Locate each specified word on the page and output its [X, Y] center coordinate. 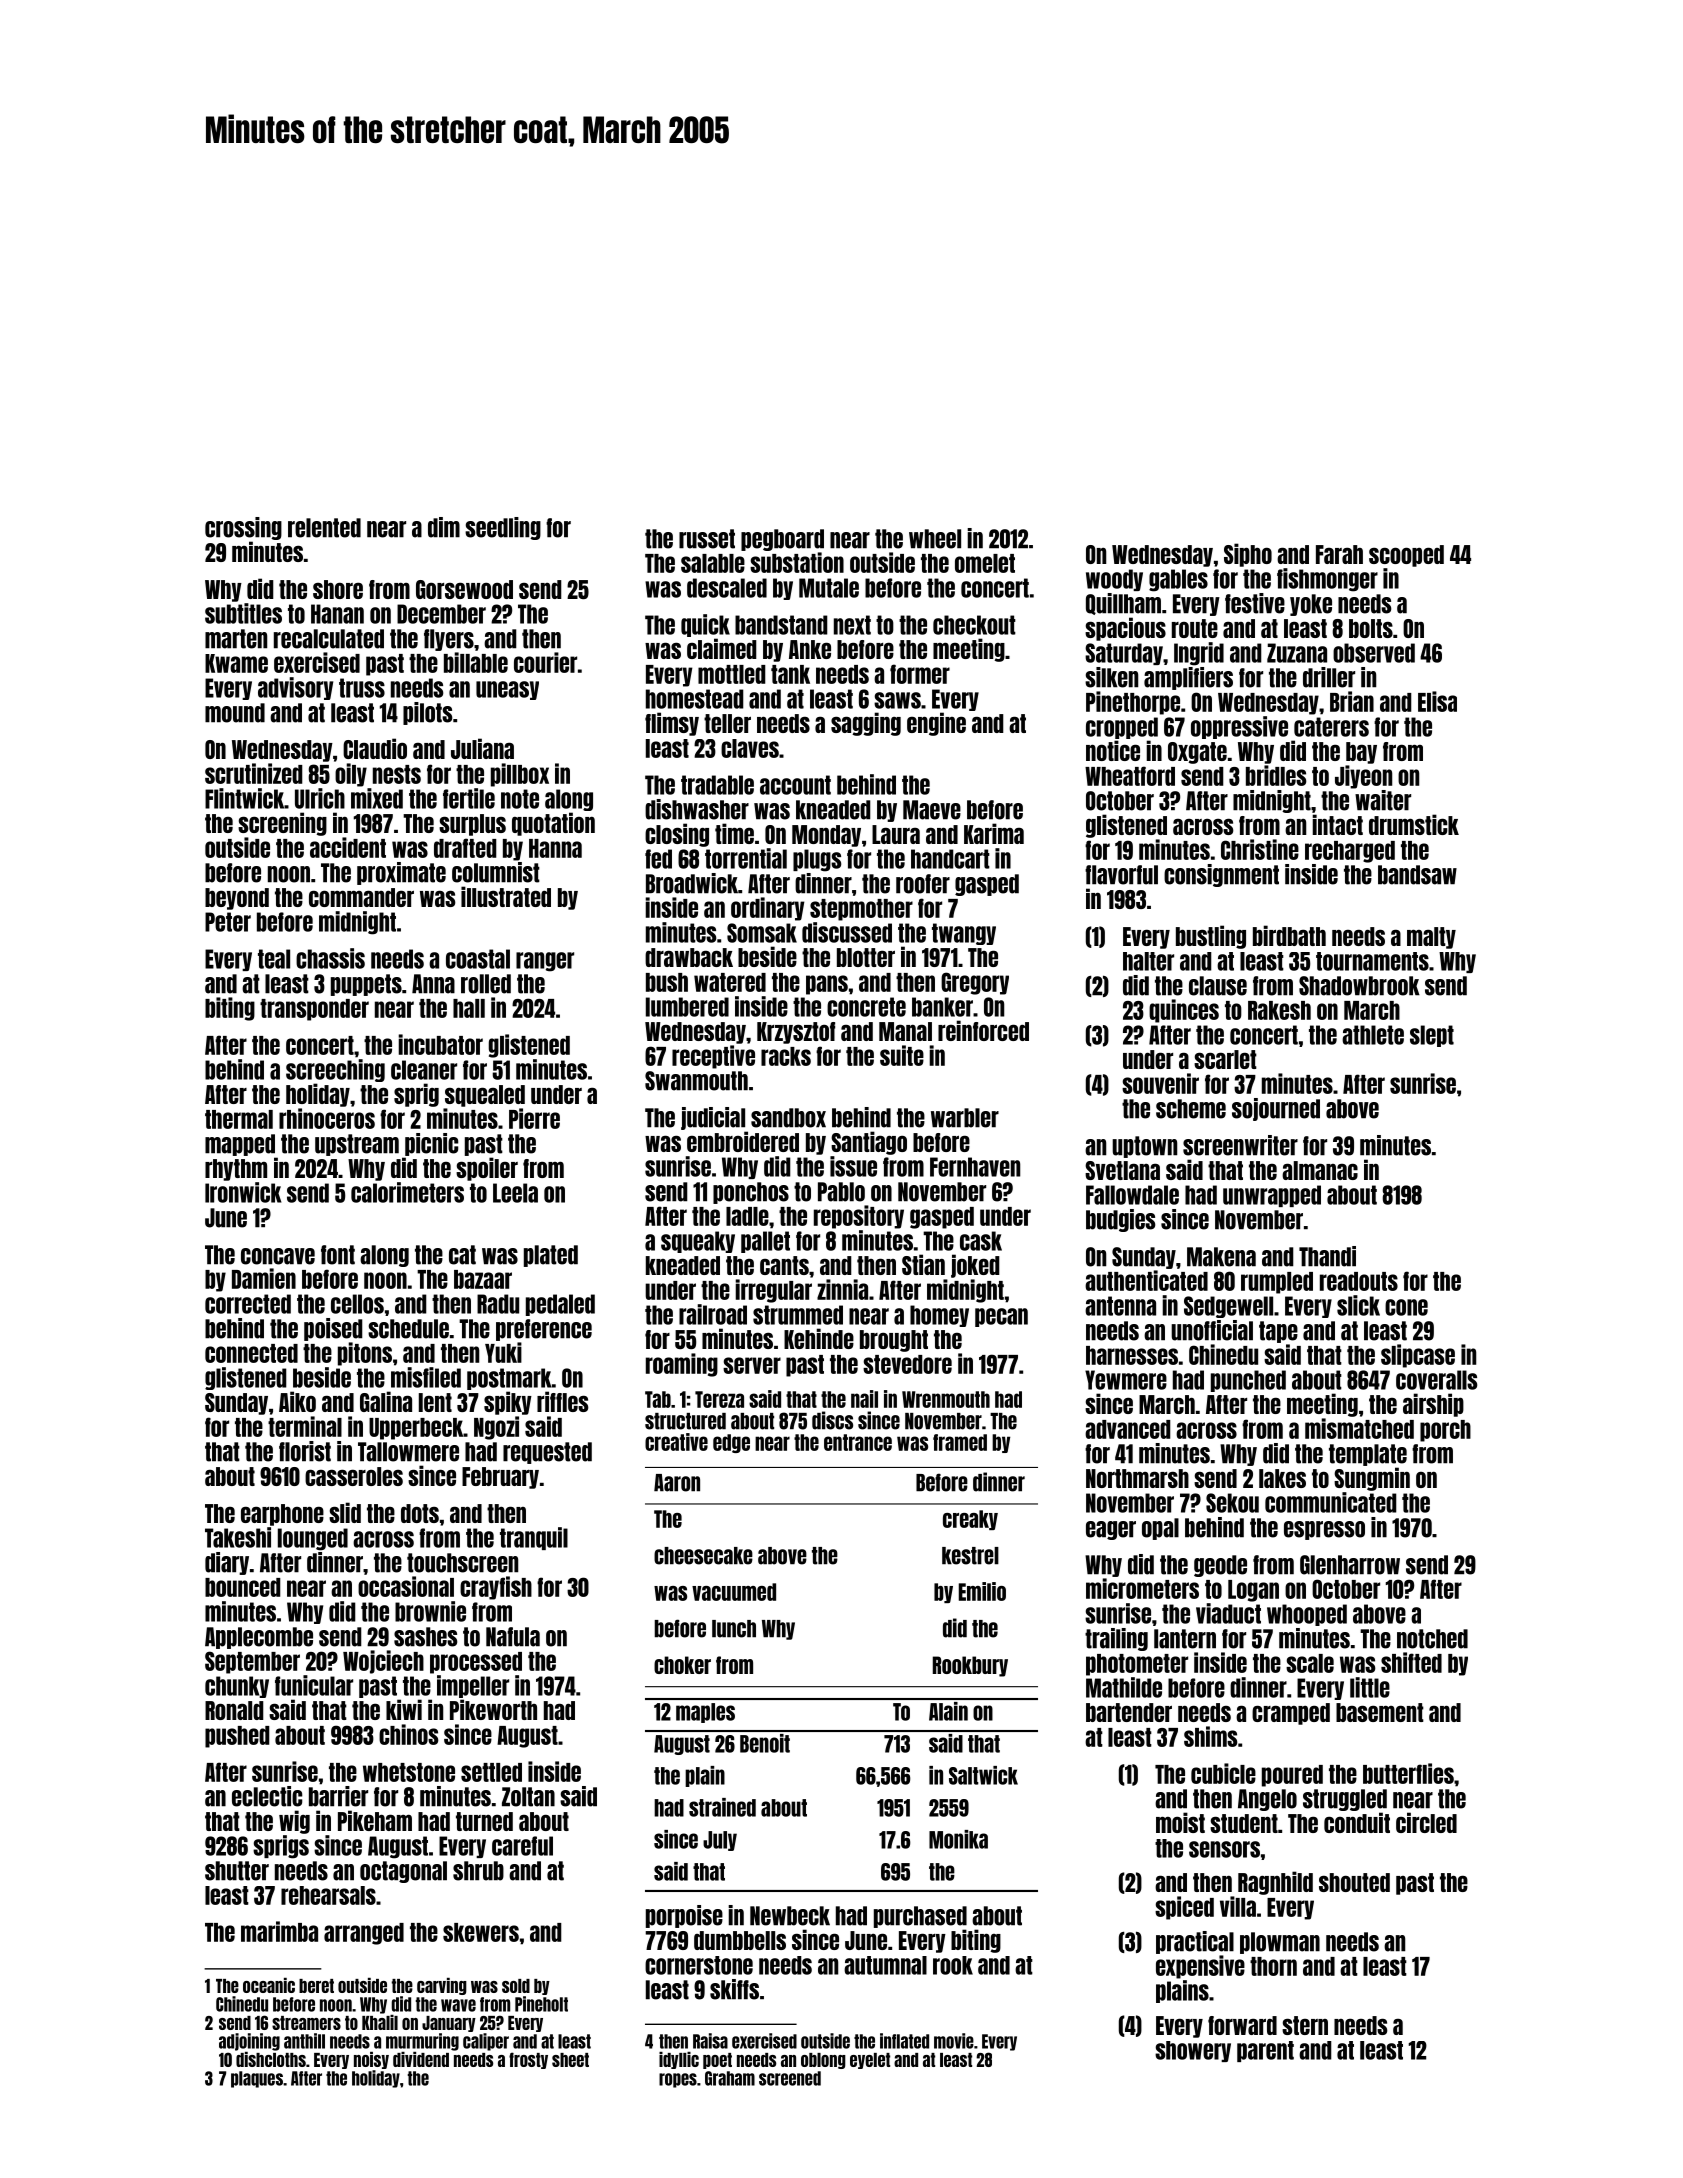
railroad [713, 1314]
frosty [528, 2060]
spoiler [487, 1169]
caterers [1331, 727]
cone [1406, 1307]
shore [338, 589]
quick [705, 625]
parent [1265, 2051]
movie [954, 2041]
